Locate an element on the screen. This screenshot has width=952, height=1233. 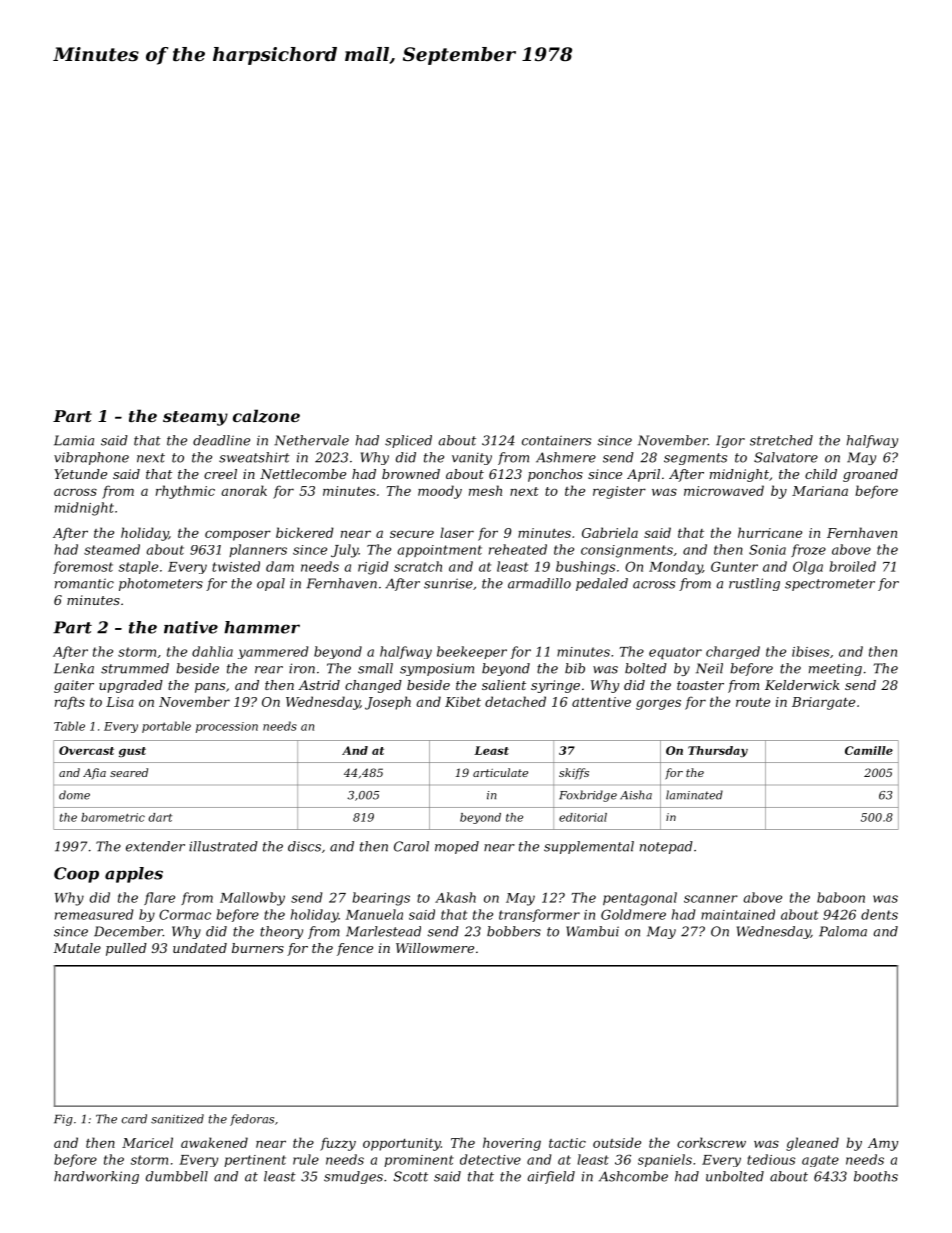
spectrometer is located at coordinates (830, 585).
